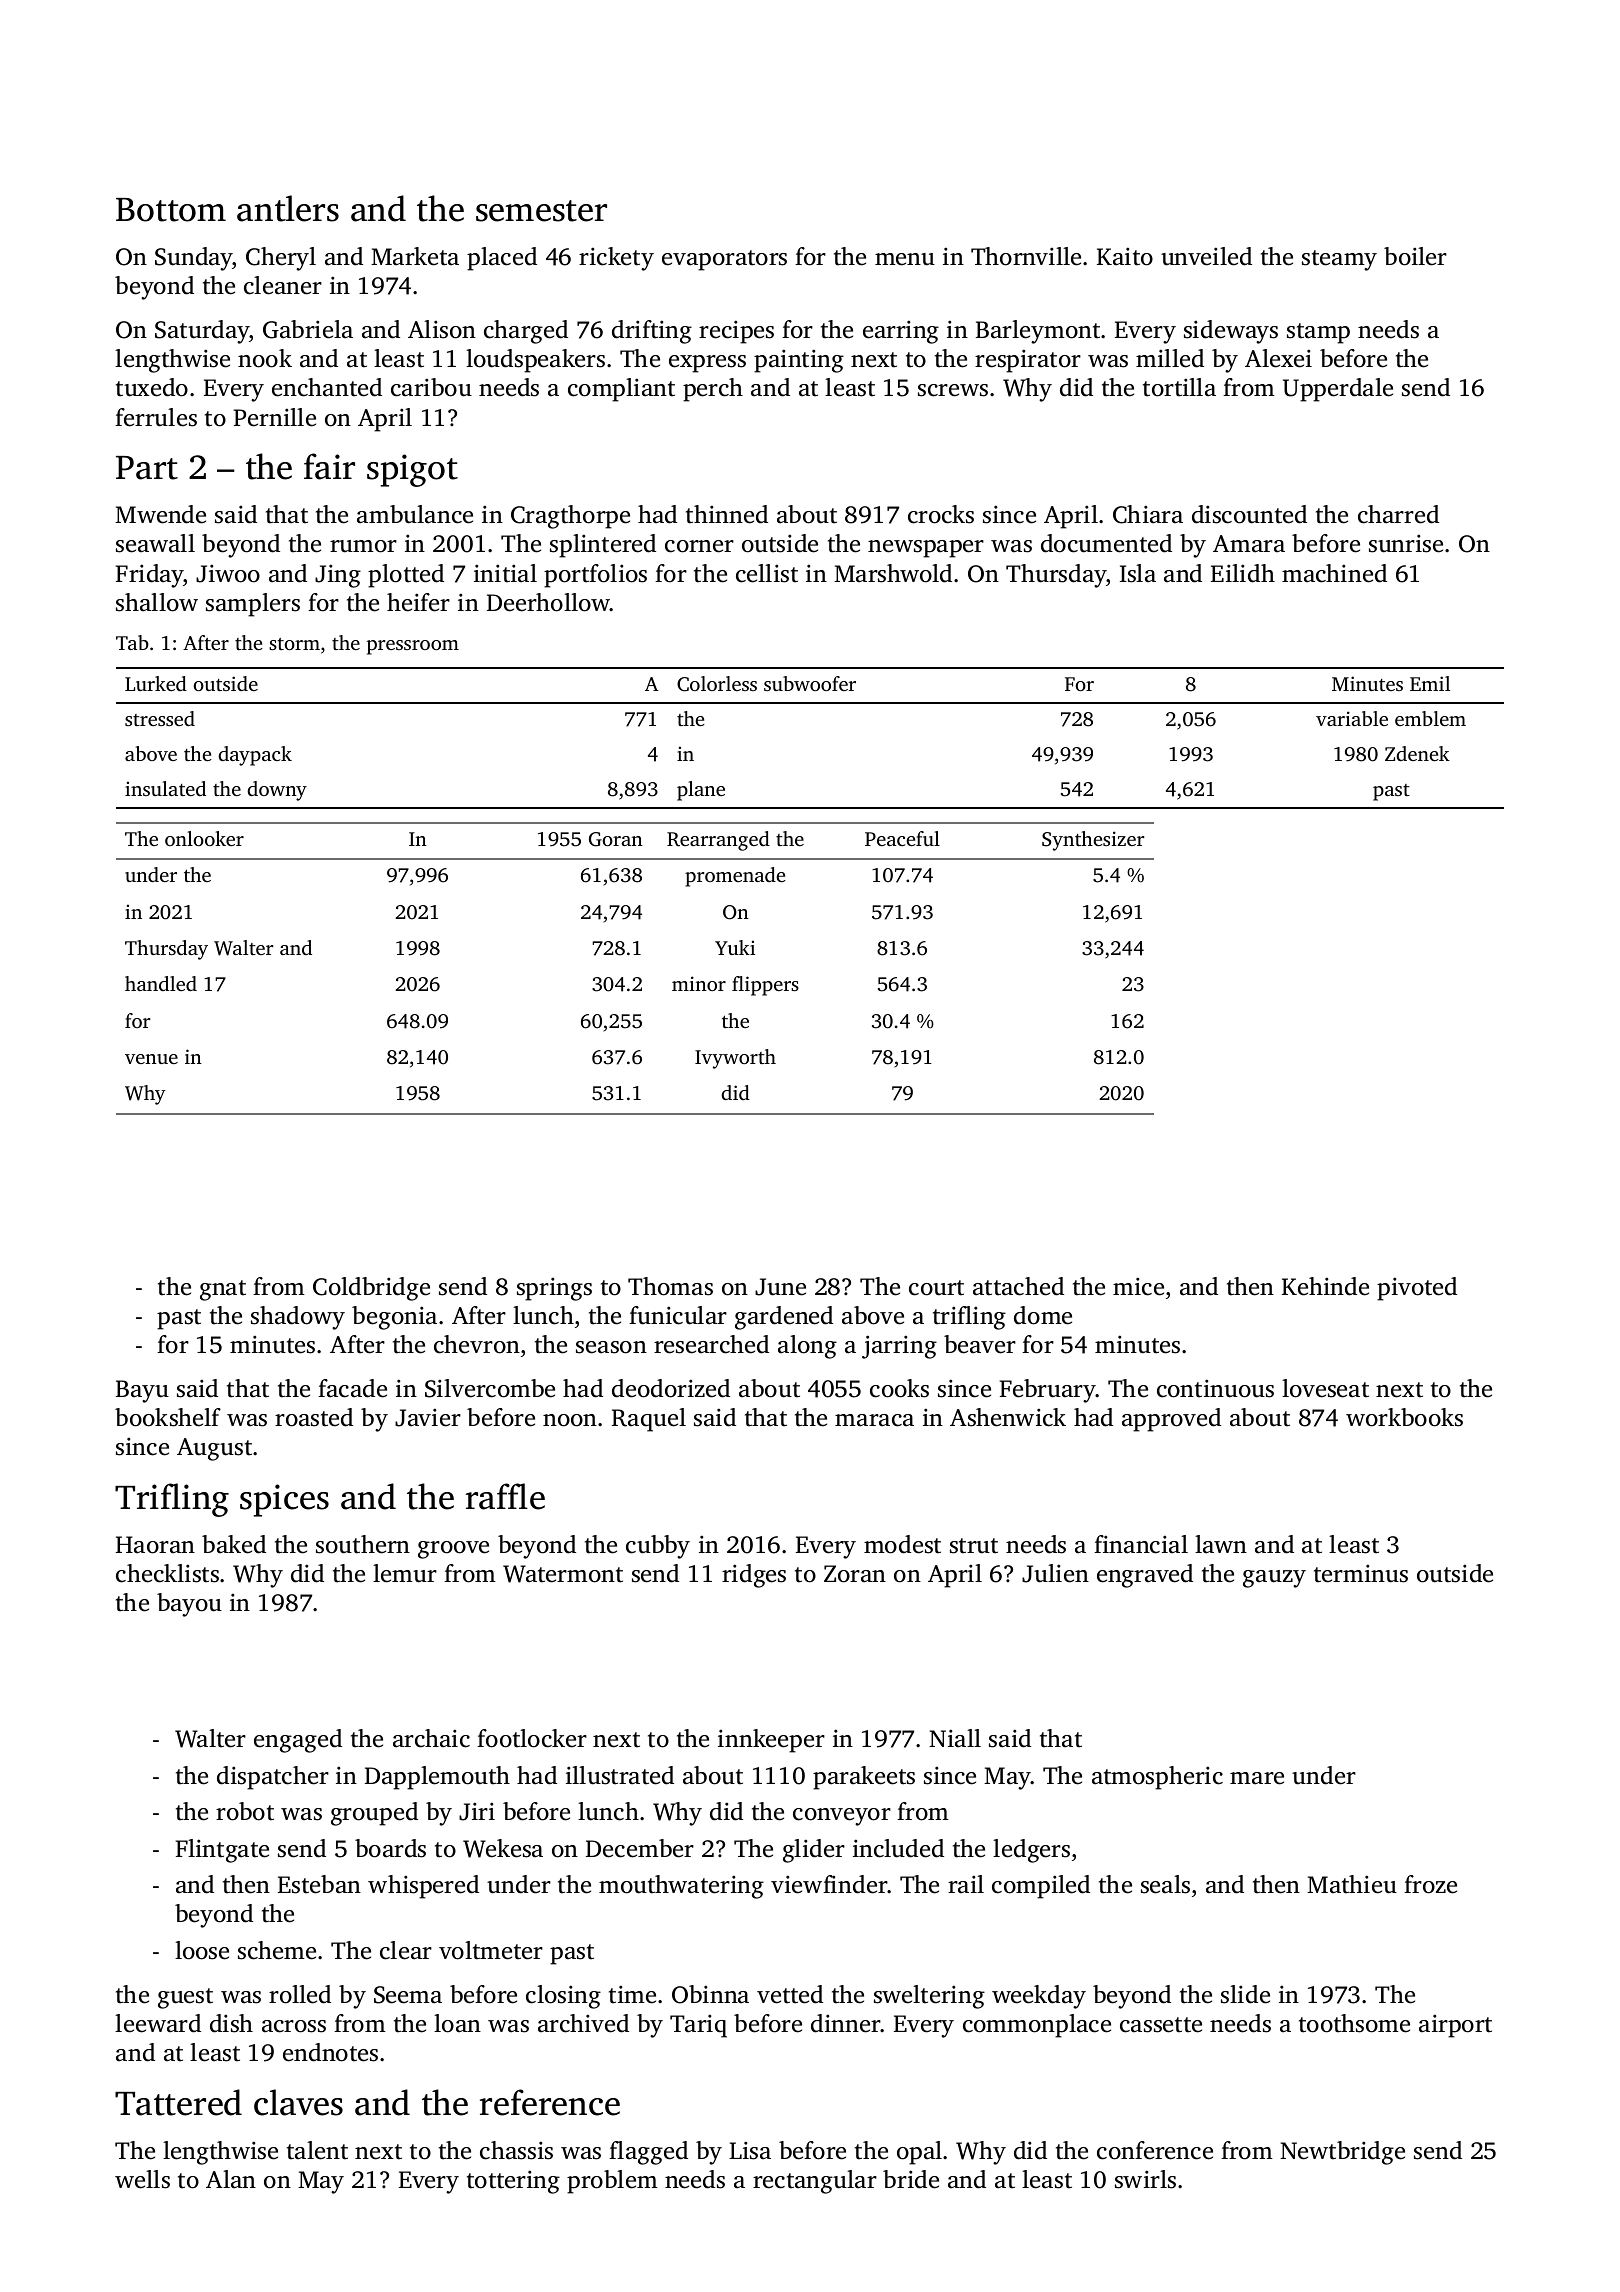 Image resolution: width=1620 pixels, height=2292 pixels. I want to click on mare, so click(1257, 1778).
